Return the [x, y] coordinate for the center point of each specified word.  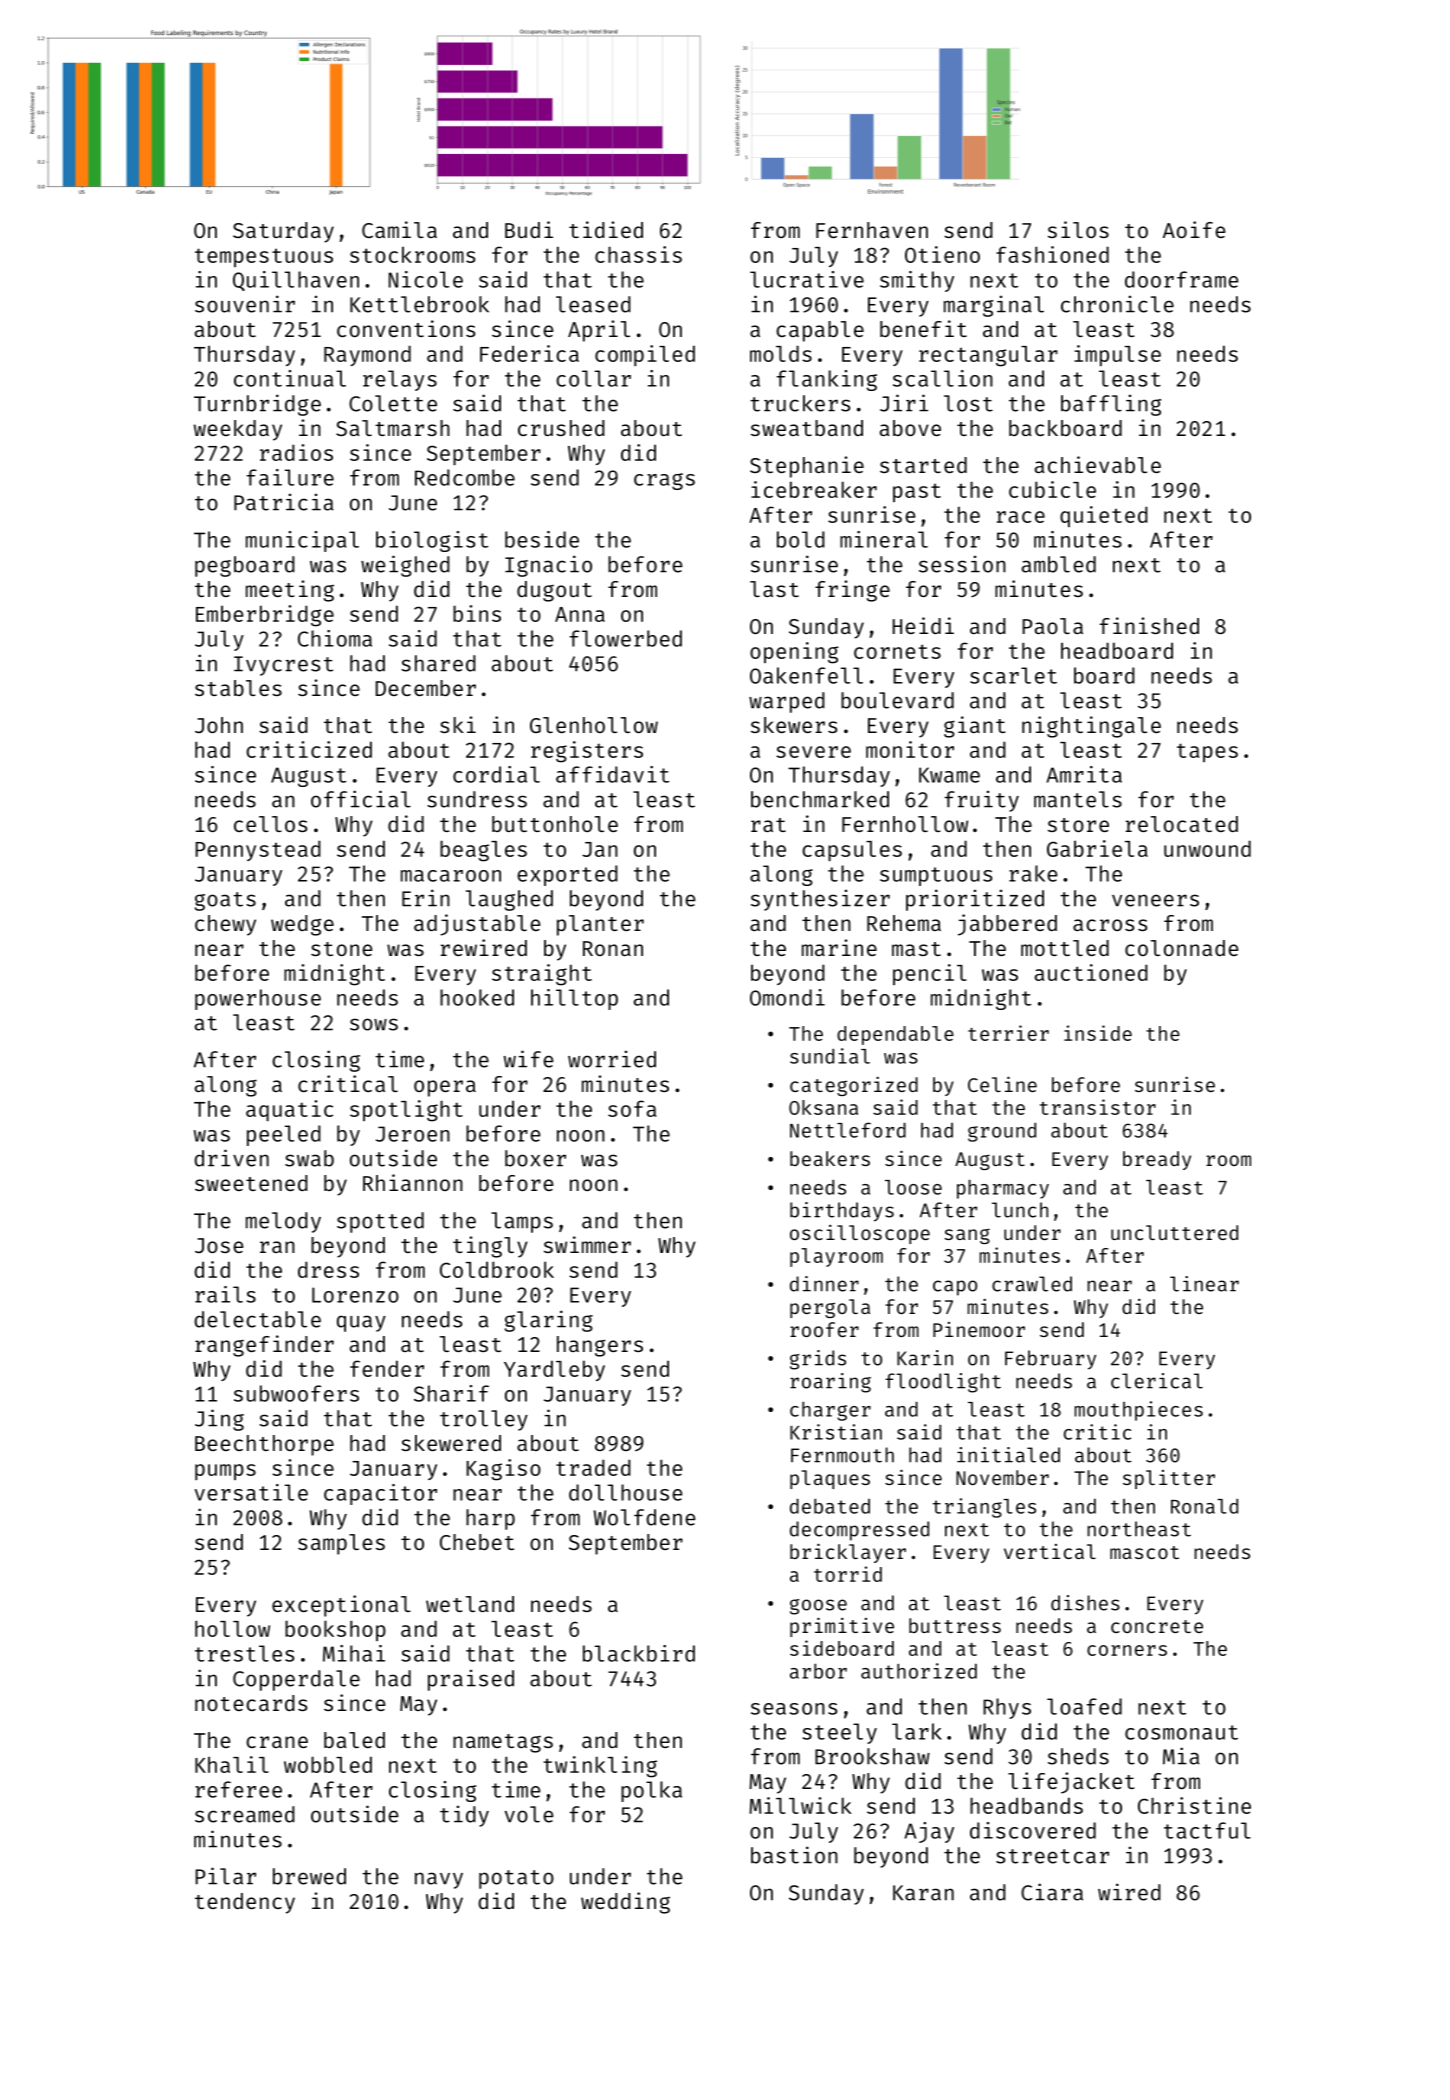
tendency [245, 1903]
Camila [399, 229]
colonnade [1181, 948]
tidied [606, 229]
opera [445, 1088]
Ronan [613, 948]
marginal [994, 306]
